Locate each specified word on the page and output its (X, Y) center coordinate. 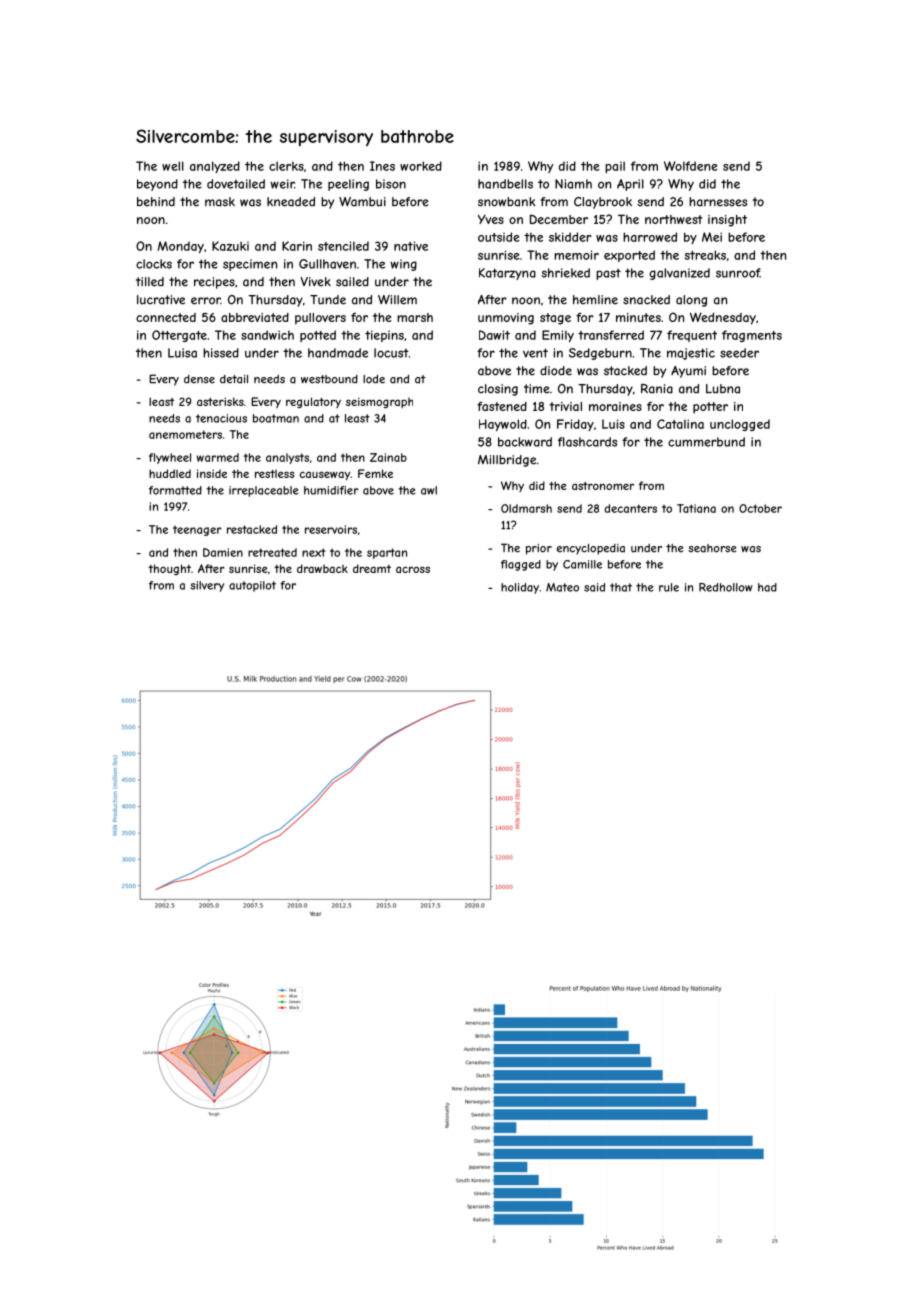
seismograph (379, 402)
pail (615, 167)
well (173, 166)
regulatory (313, 402)
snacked (646, 300)
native (411, 246)
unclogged (740, 425)
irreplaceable (264, 491)
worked (421, 166)
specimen (250, 265)
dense (199, 379)
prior (539, 549)
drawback (322, 568)
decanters (631, 508)
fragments (752, 336)
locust (391, 353)
